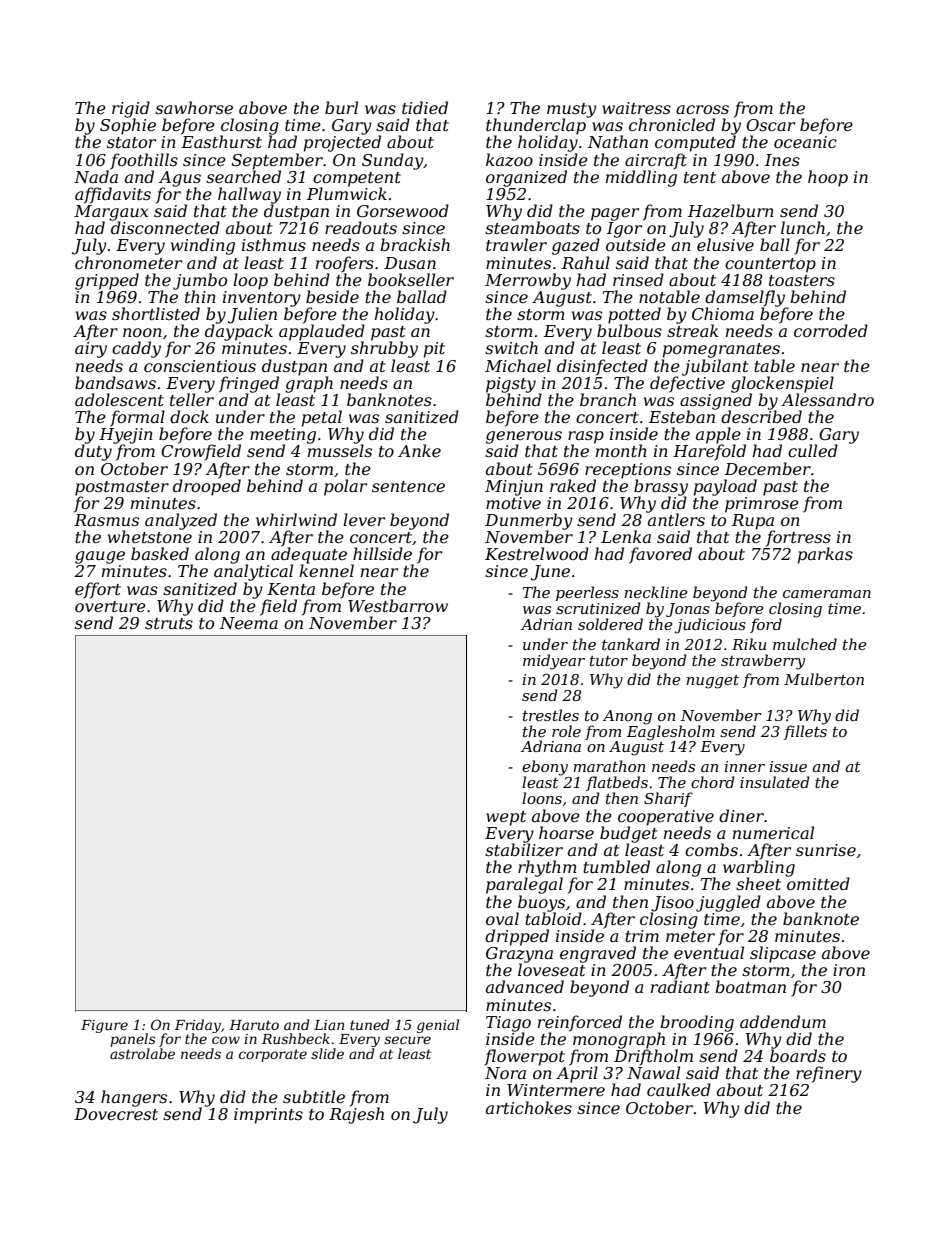  Describe the element at coordinates (382, 553) in the page. I see `hillside` at that location.
